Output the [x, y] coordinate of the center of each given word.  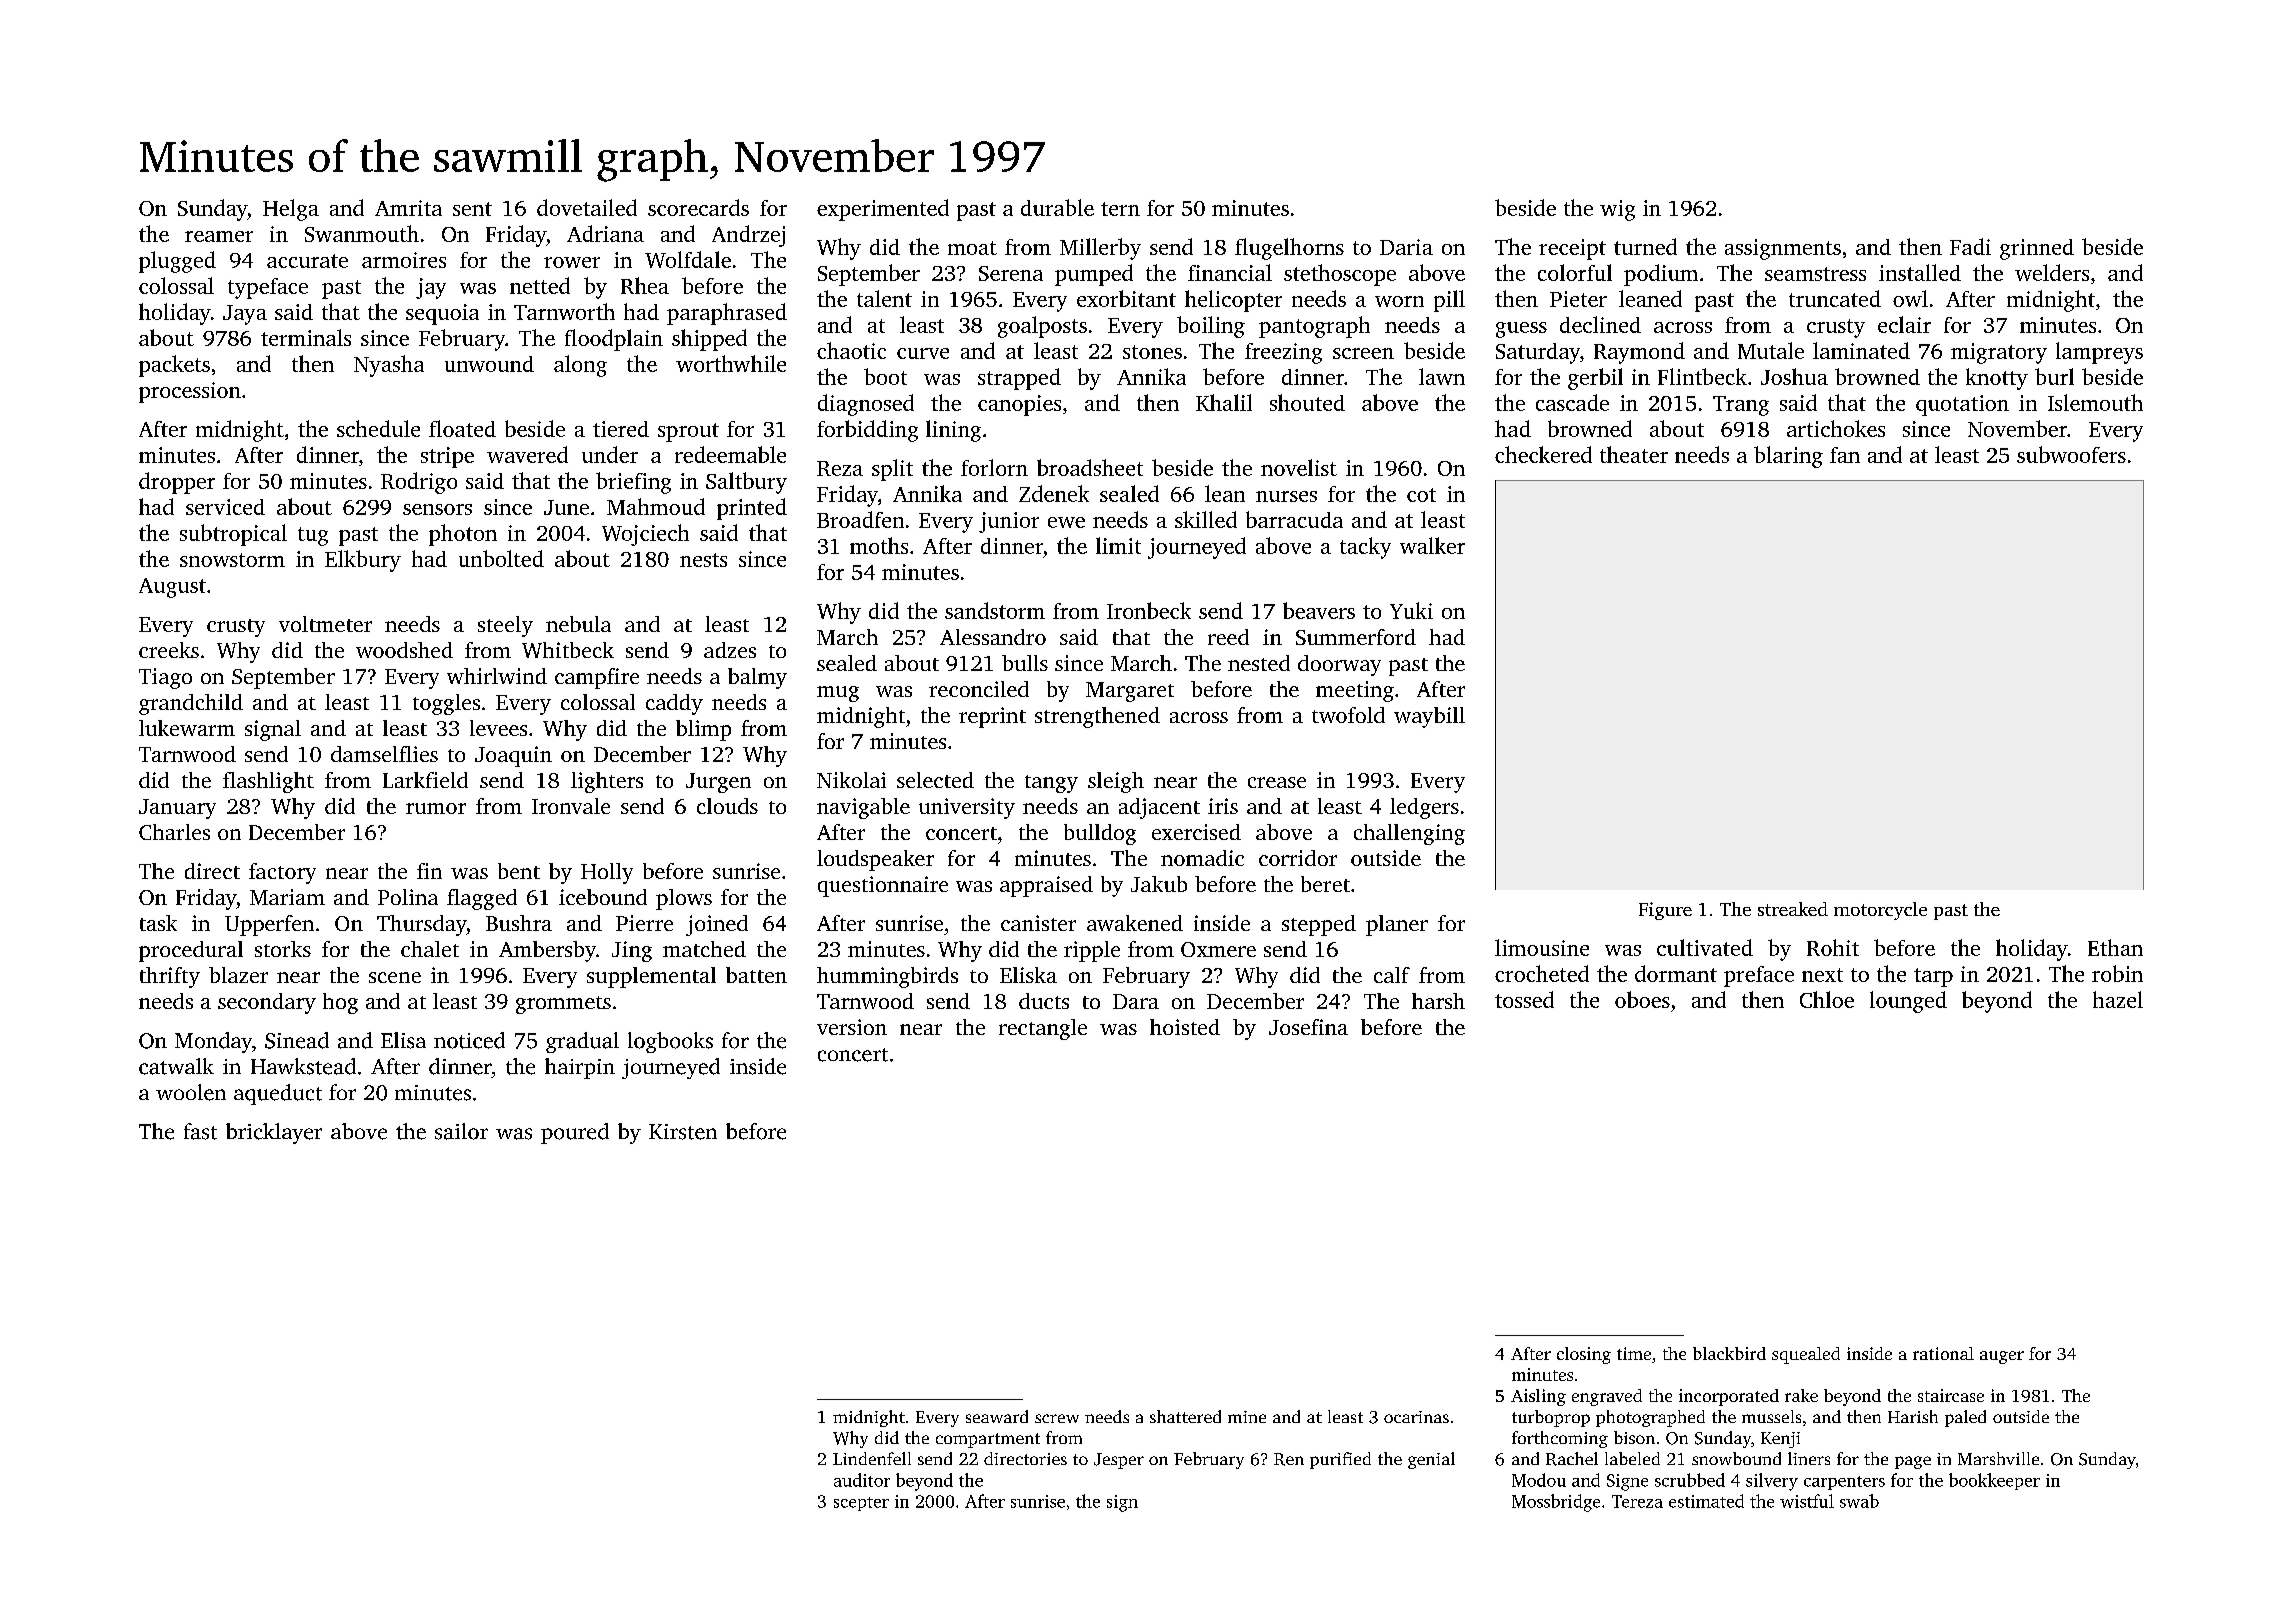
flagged [482, 899]
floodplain [614, 340]
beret [1325, 884]
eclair [1904, 324]
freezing [1283, 353]
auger [2002, 1357]
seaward [997, 1416]
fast [200, 1131]
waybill [1429, 717]
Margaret [1130, 692]
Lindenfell [872, 1458]
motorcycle [1880, 911]
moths [879, 545]
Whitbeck [568, 650]
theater [1634, 454]
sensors [437, 509]
